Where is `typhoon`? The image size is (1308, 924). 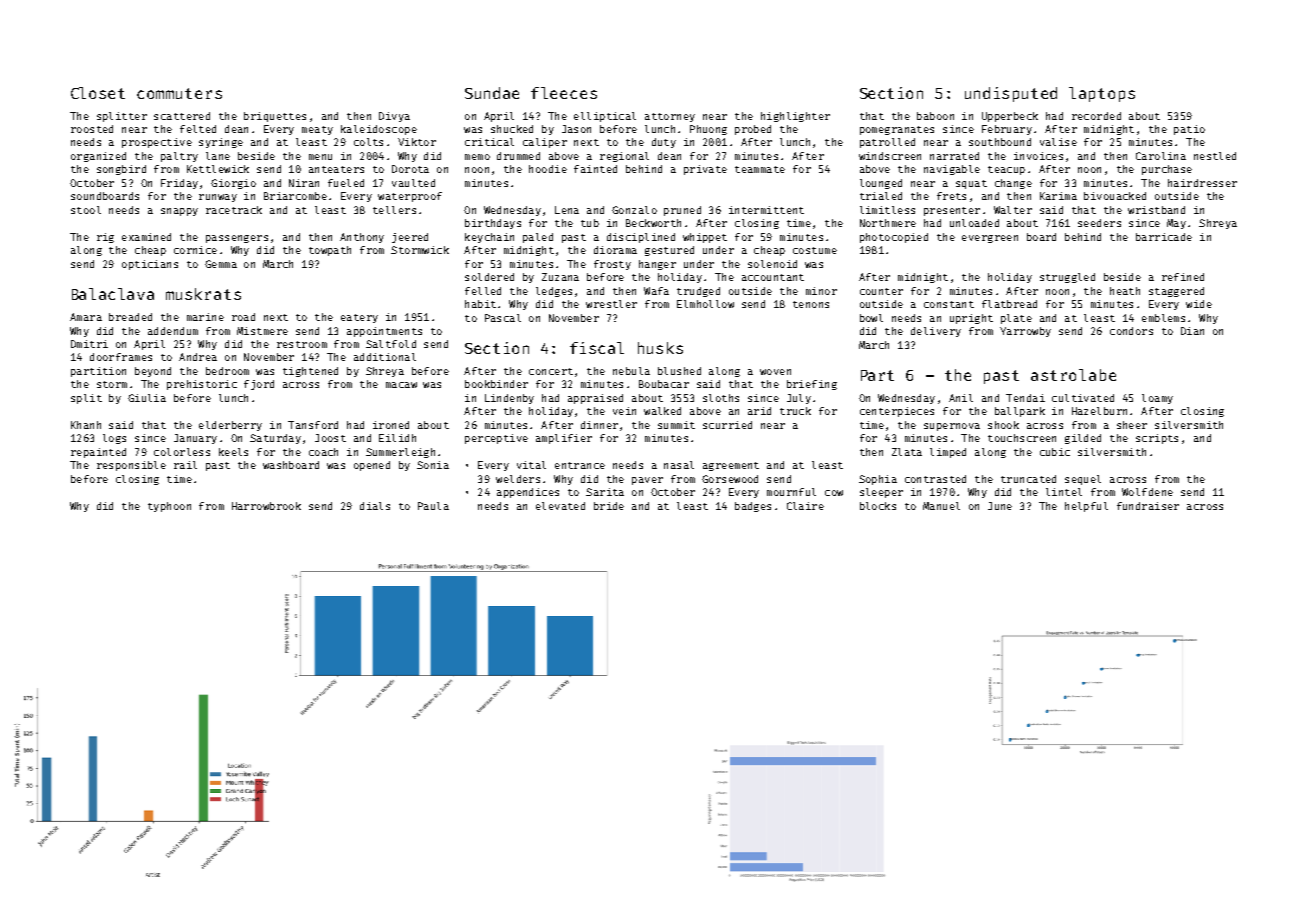
typhoon is located at coordinates (169, 507).
